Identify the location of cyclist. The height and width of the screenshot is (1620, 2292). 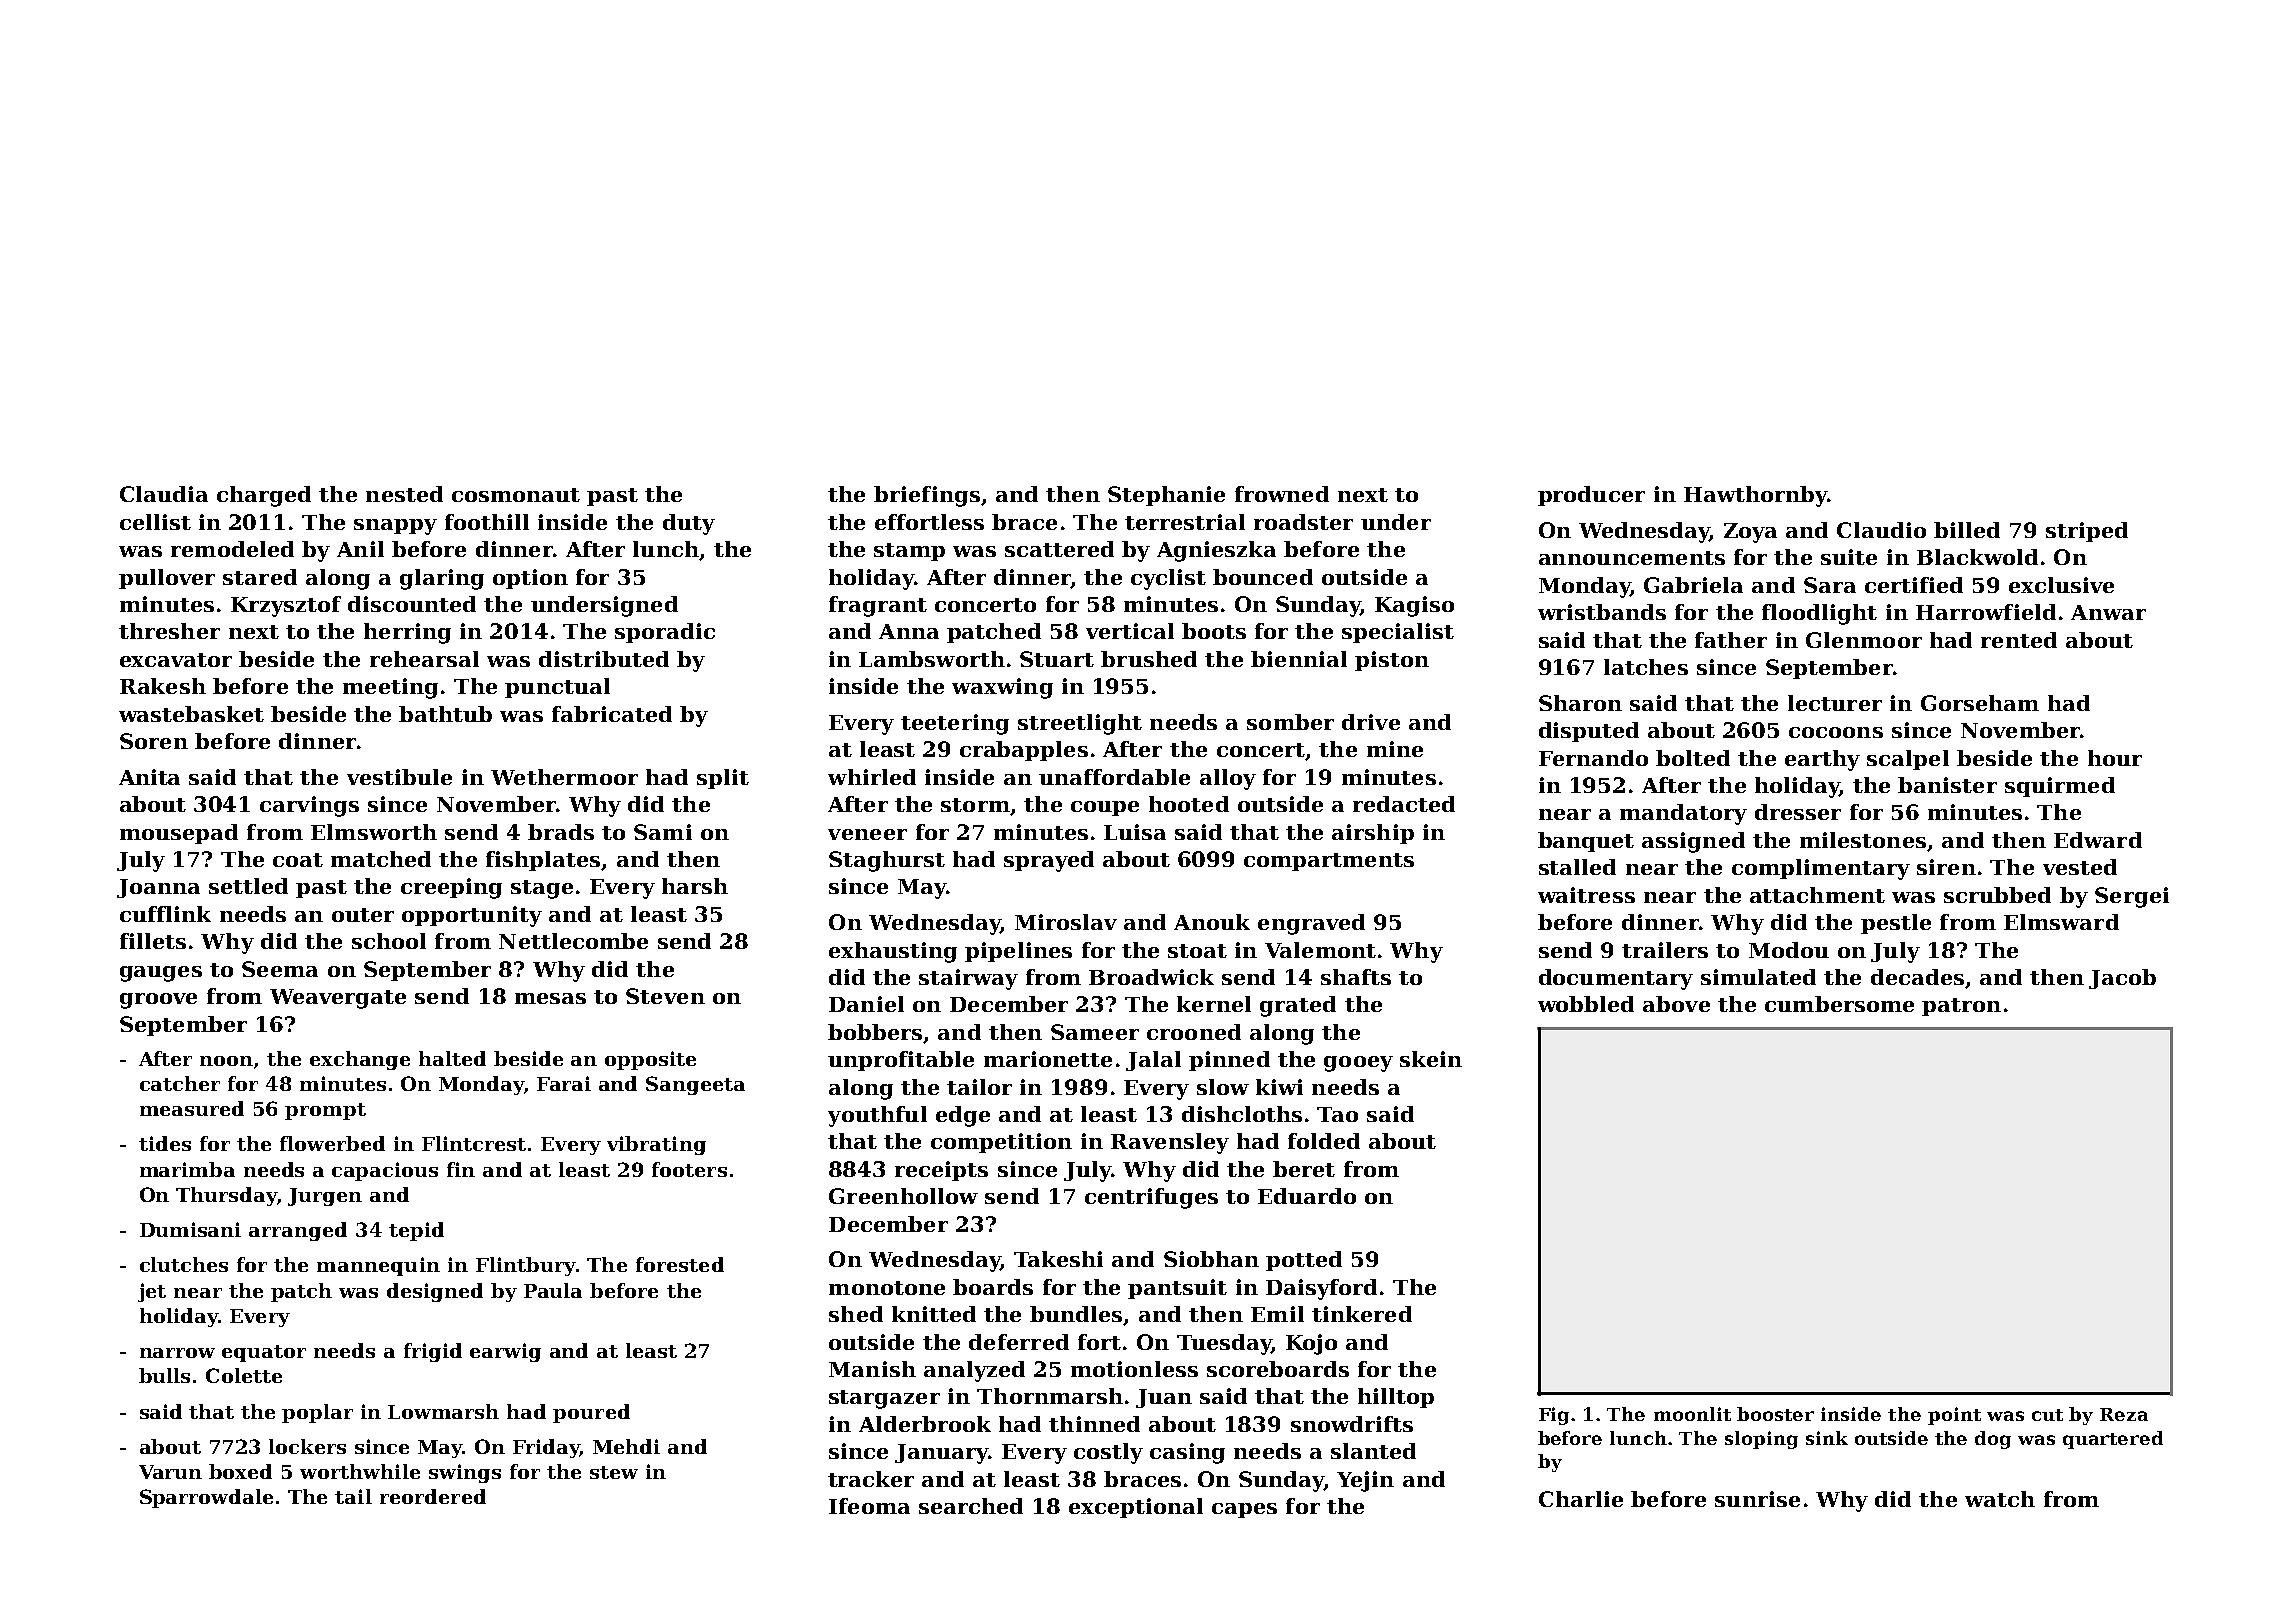
(1168, 579).
